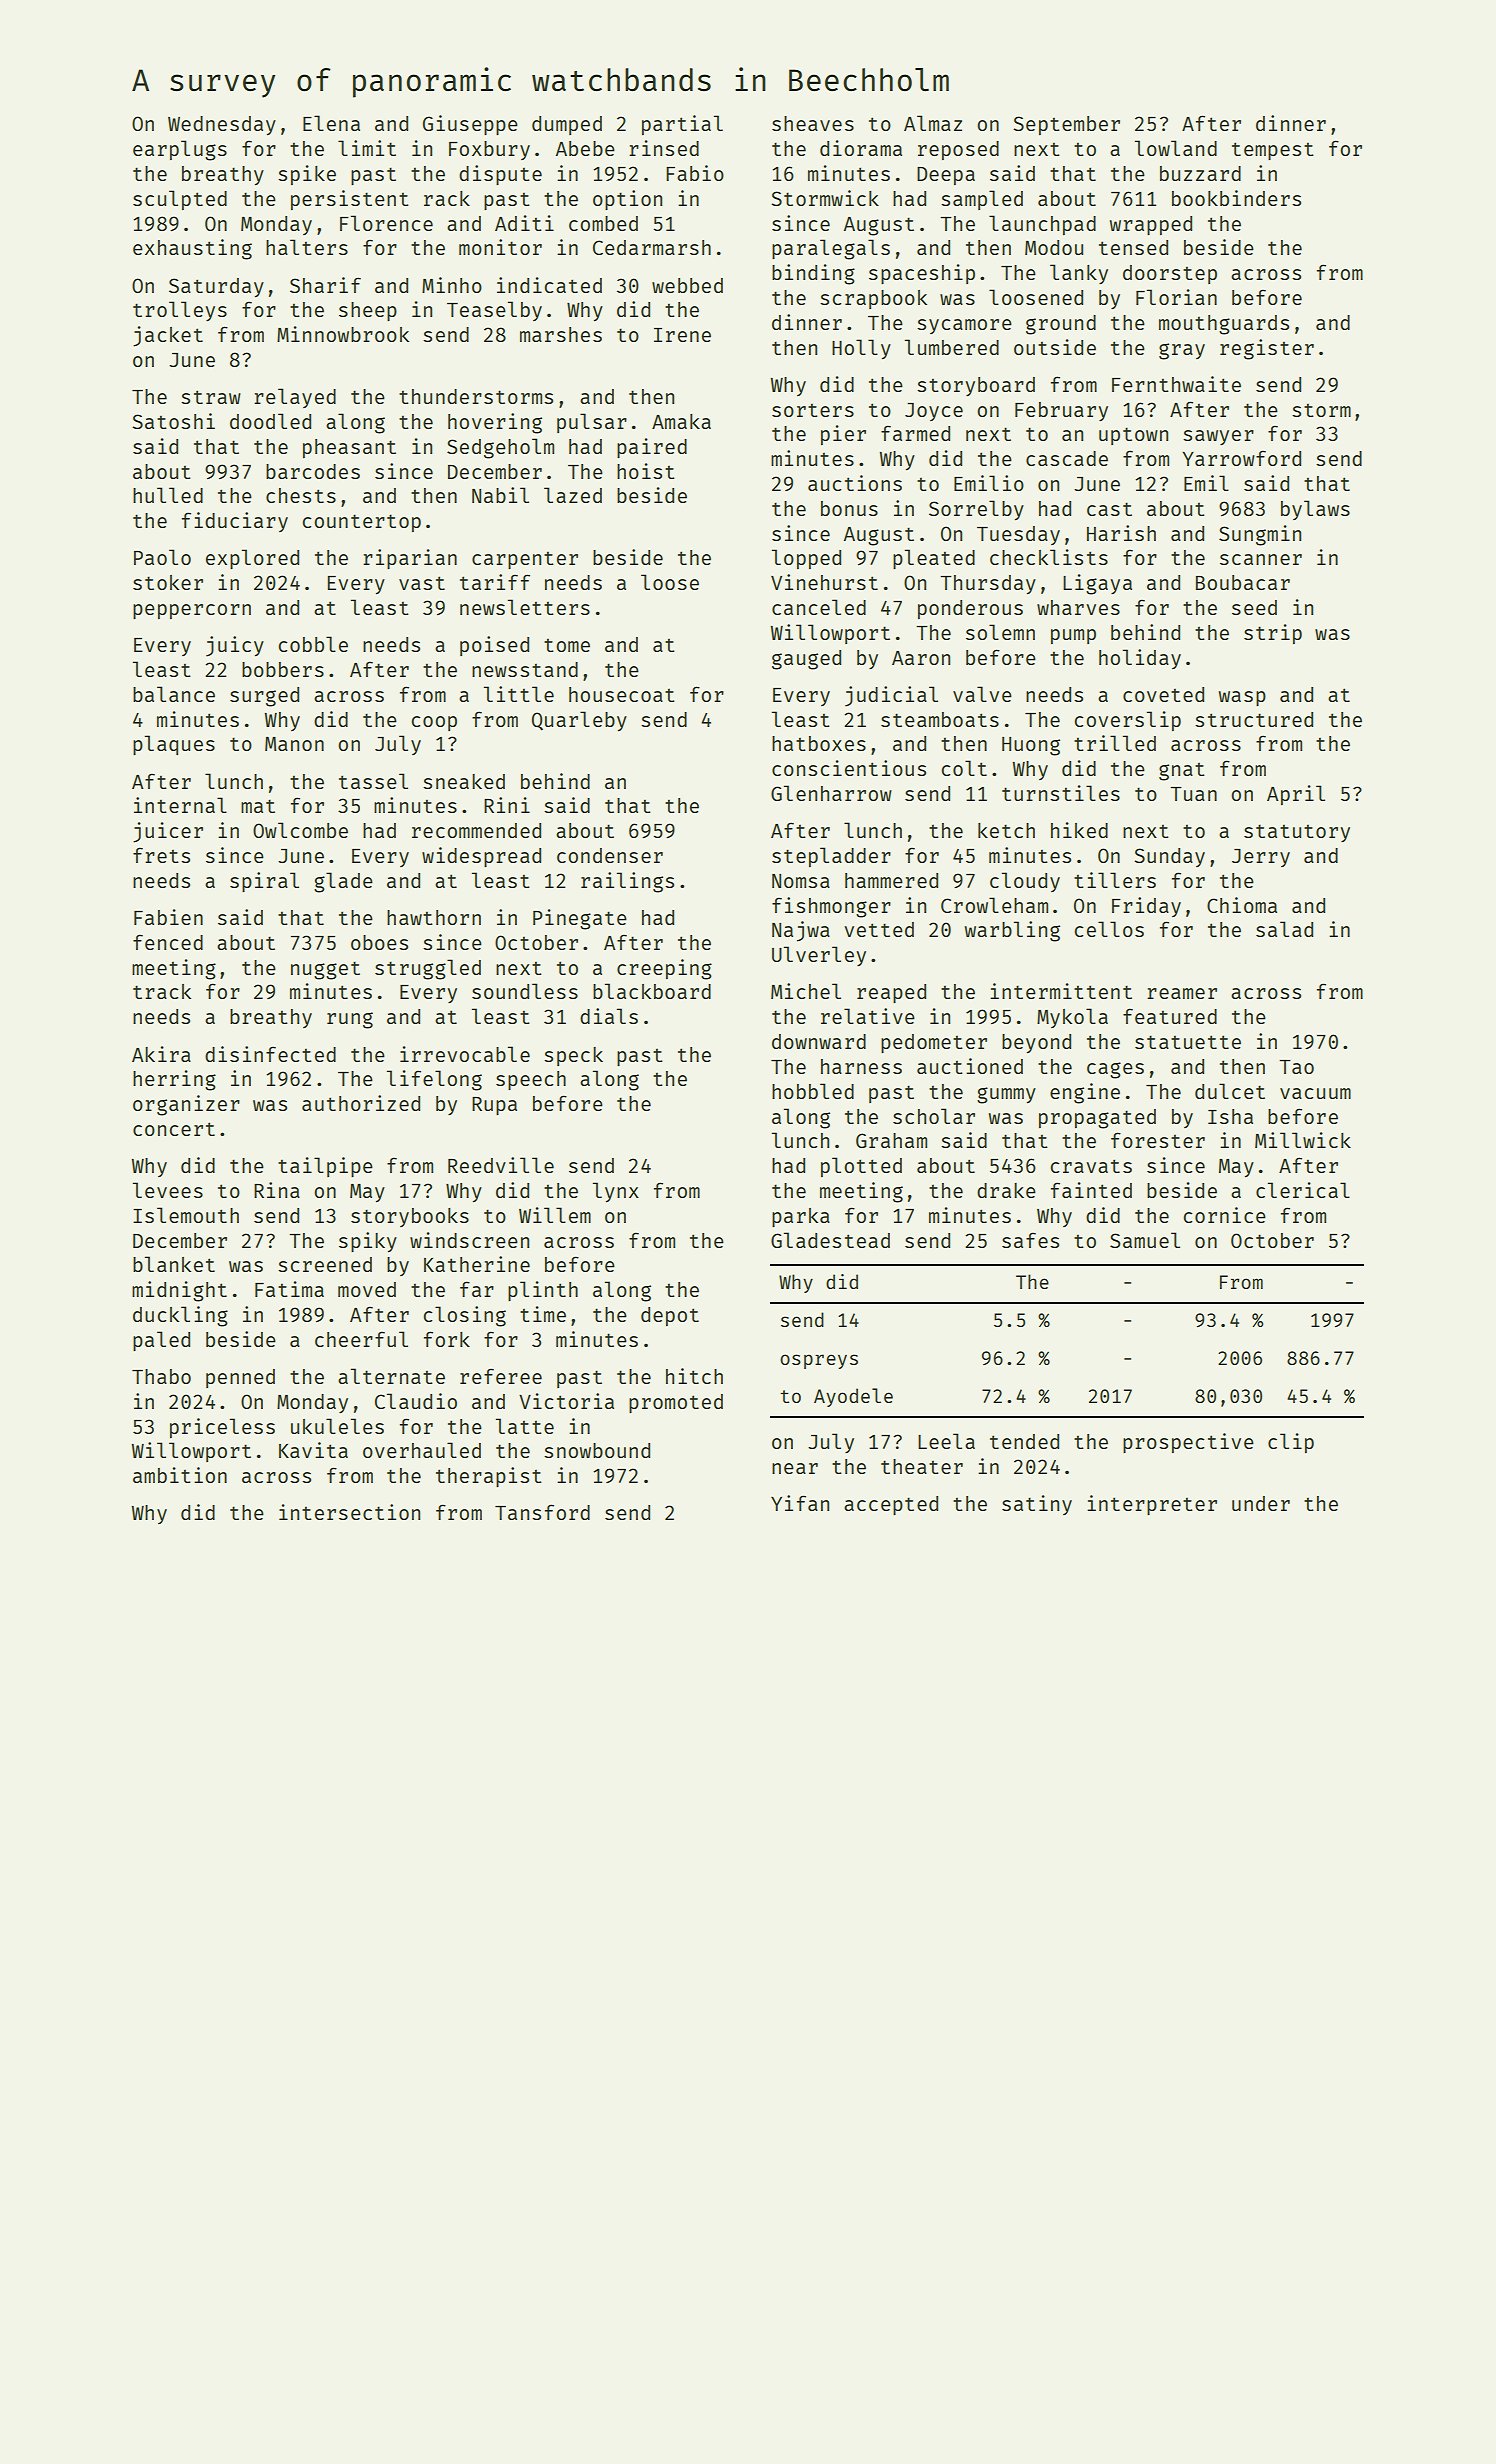 The width and height of the document is (1496, 2464). What do you see at coordinates (855, 483) in the document?
I see `auctions` at bounding box center [855, 483].
